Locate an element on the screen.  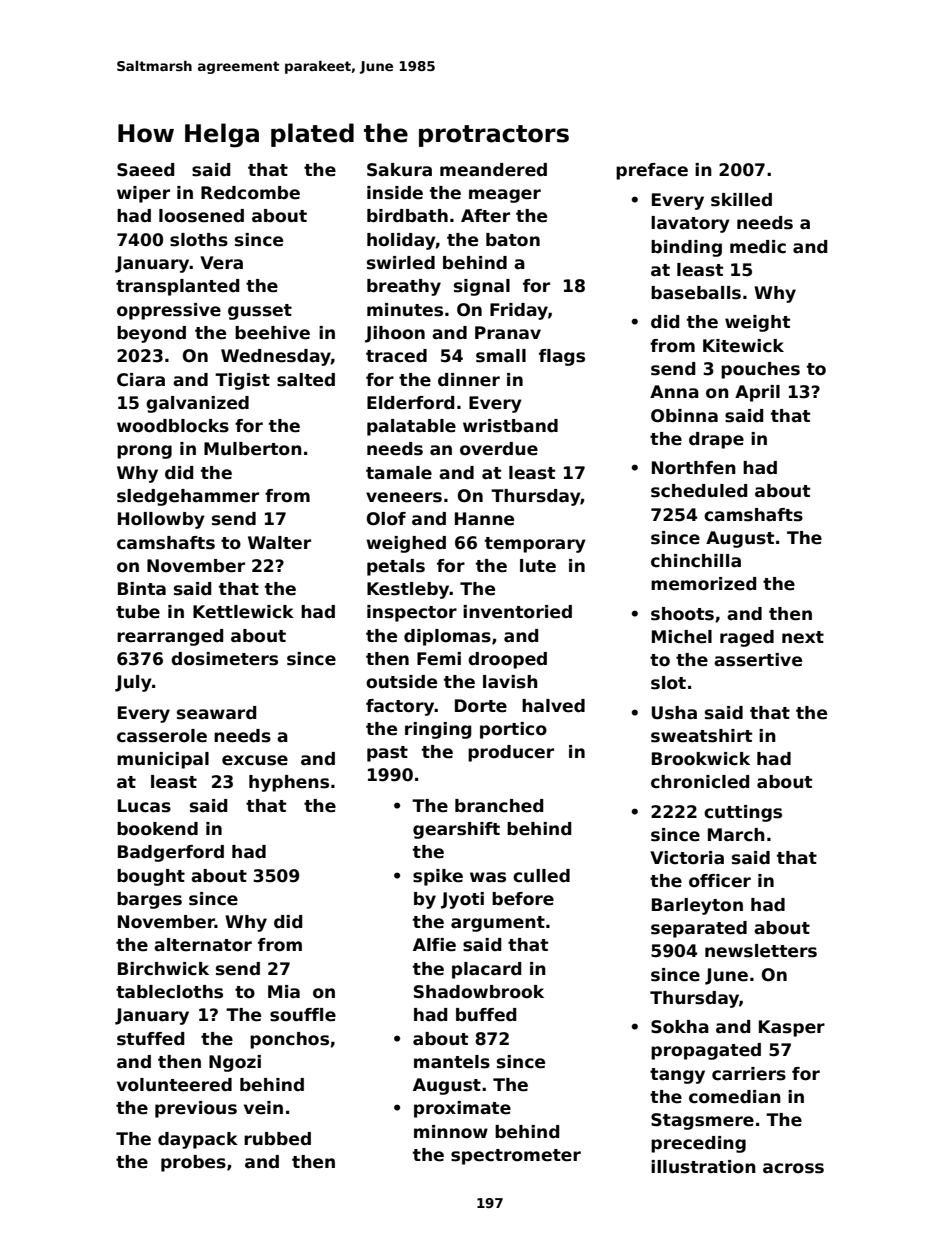
spike is located at coordinates (438, 877).
